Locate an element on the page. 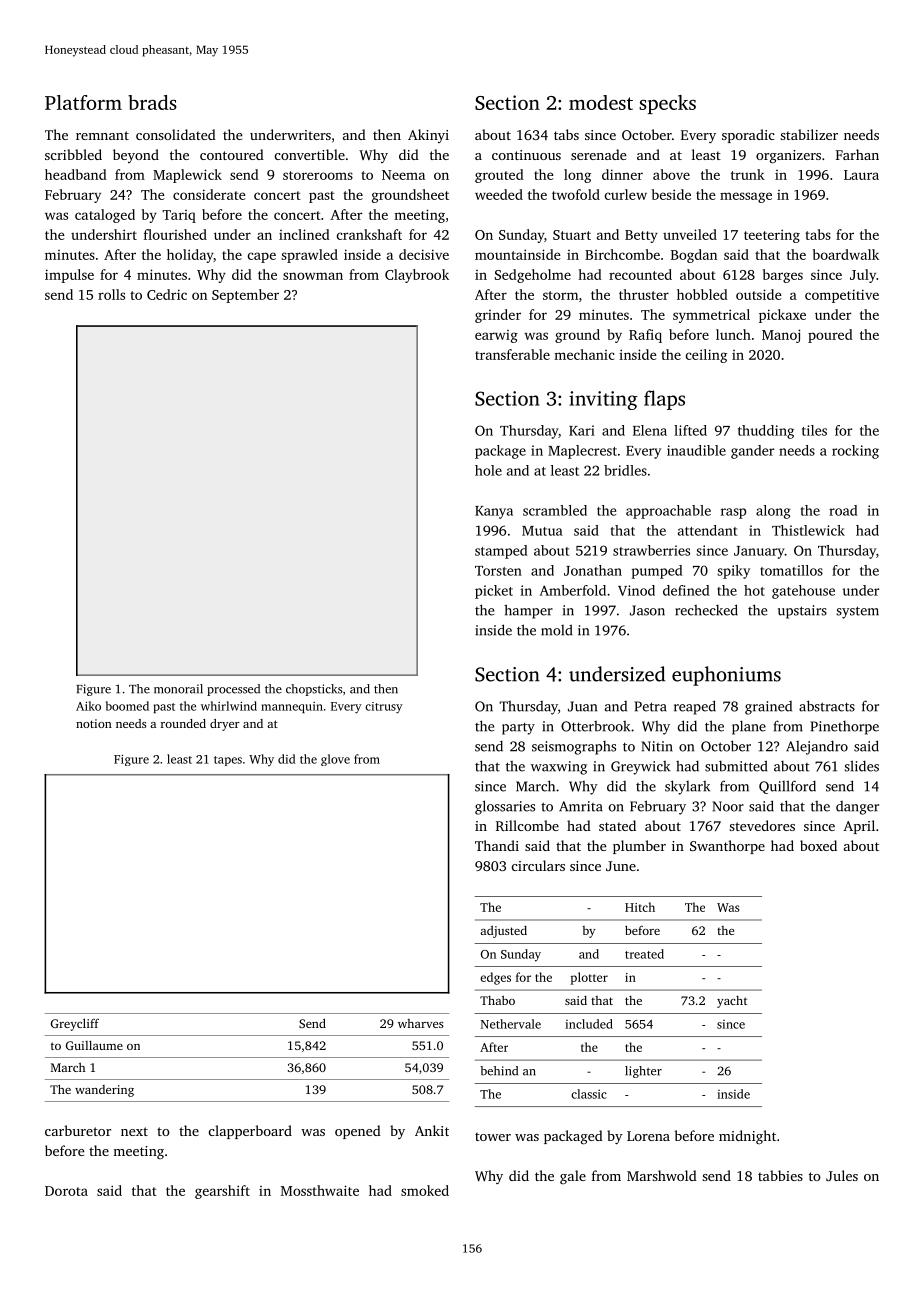 The image size is (924, 1308). plumber is located at coordinates (639, 847).
